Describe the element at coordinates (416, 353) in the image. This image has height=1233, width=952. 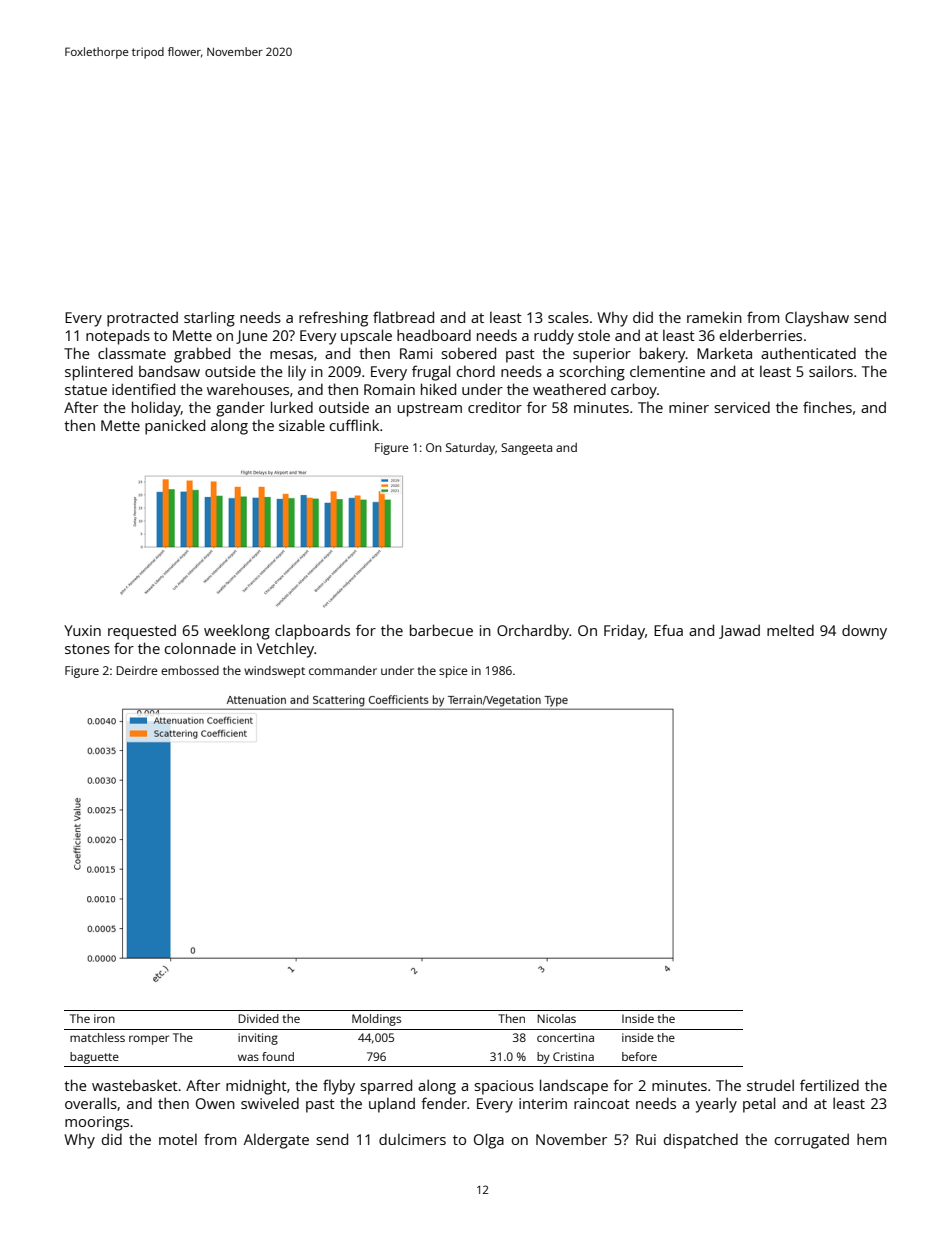
I see `Rami` at that location.
